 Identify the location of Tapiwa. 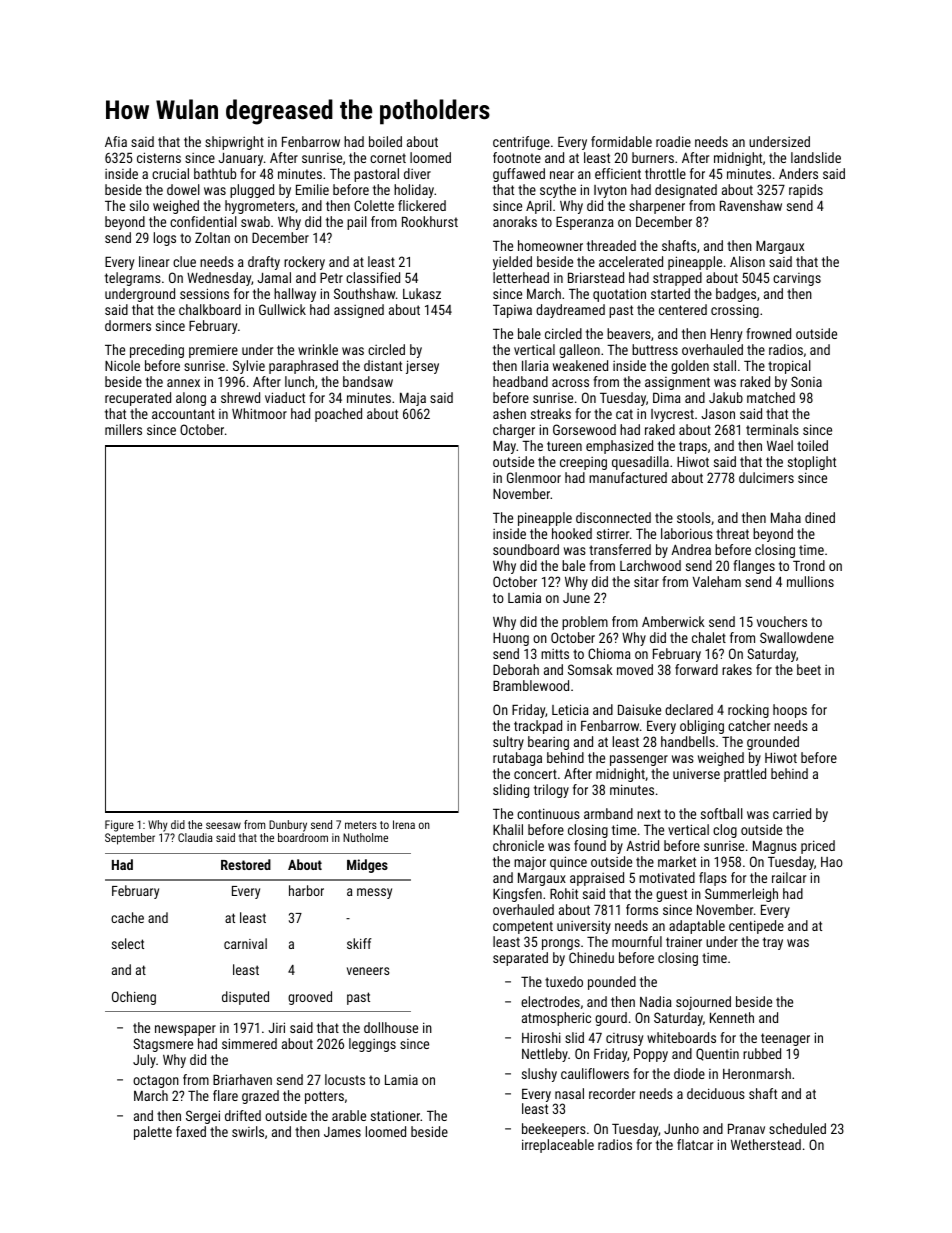
(512, 311).
